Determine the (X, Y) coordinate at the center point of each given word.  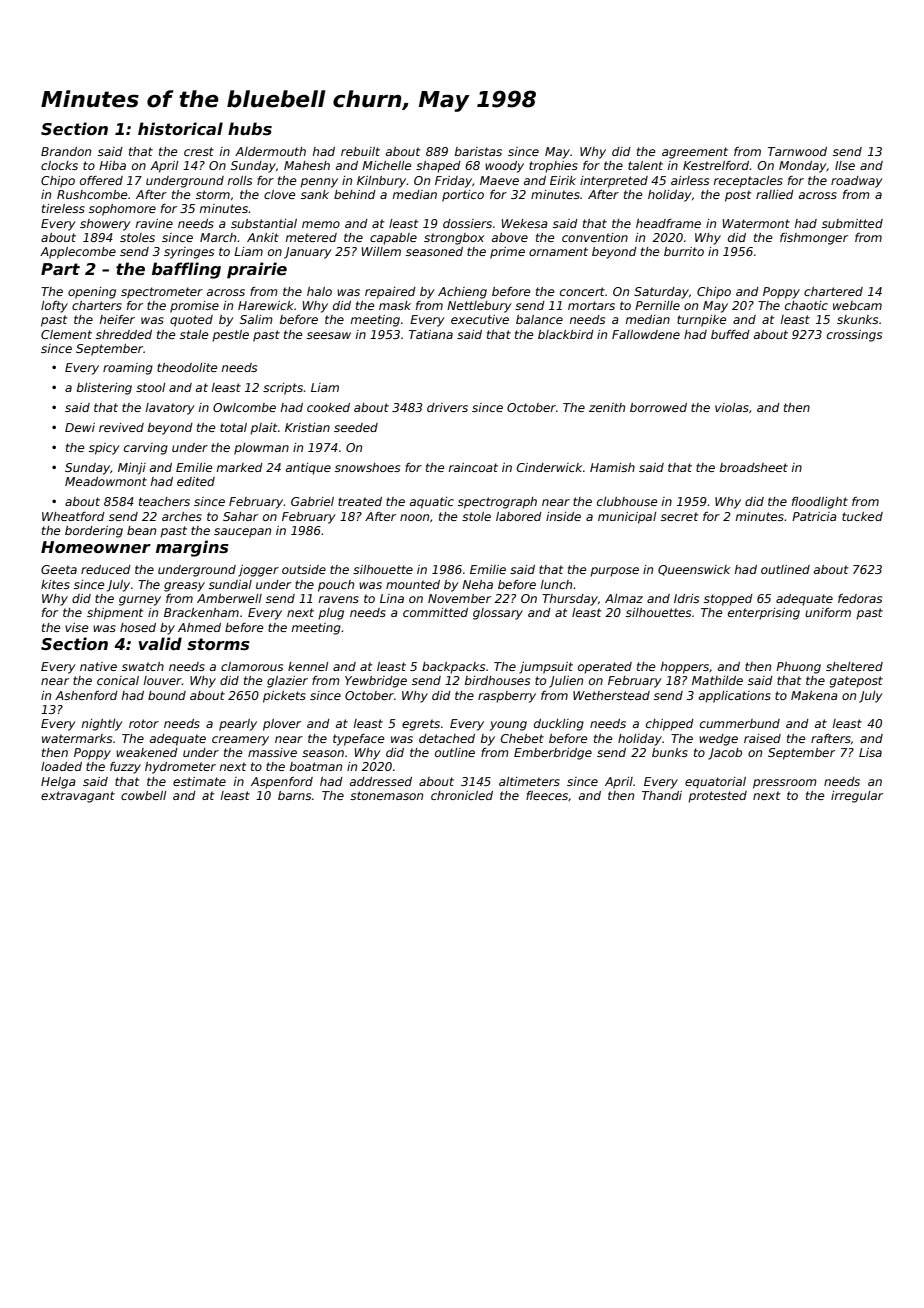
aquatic (432, 503)
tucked (862, 516)
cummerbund (740, 723)
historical (180, 129)
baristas (478, 151)
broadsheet (754, 467)
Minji (132, 469)
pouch (336, 586)
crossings (854, 336)
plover (282, 725)
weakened (147, 752)
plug (331, 614)
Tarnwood (797, 151)
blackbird (566, 334)
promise (194, 307)
